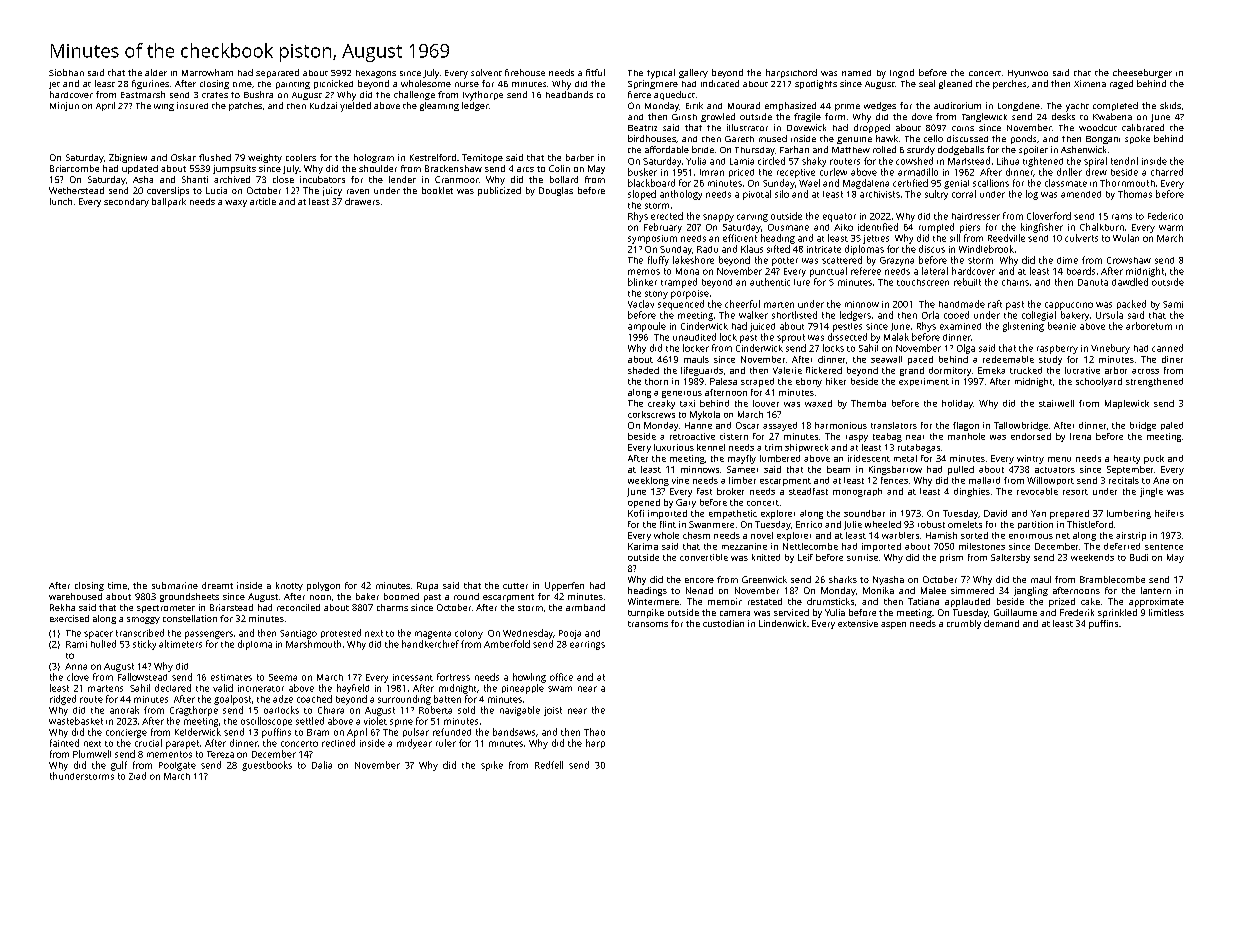 The image size is (1233, 952). Describe the element at coordinates (651, 414) in the image. I see `corkscrews` at that location.
